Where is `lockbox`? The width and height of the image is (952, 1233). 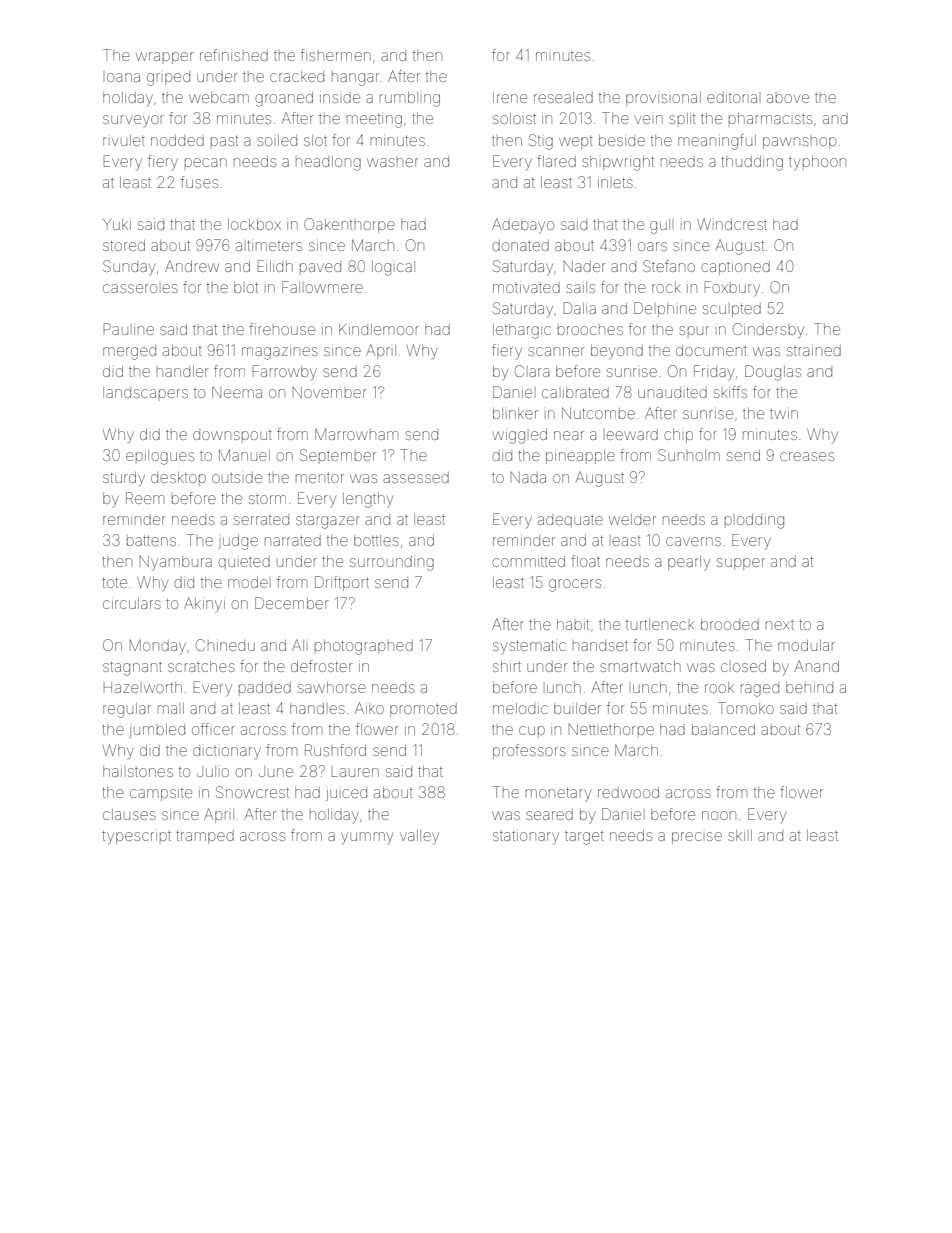
lockbox is located at coordinates (254, 224).
